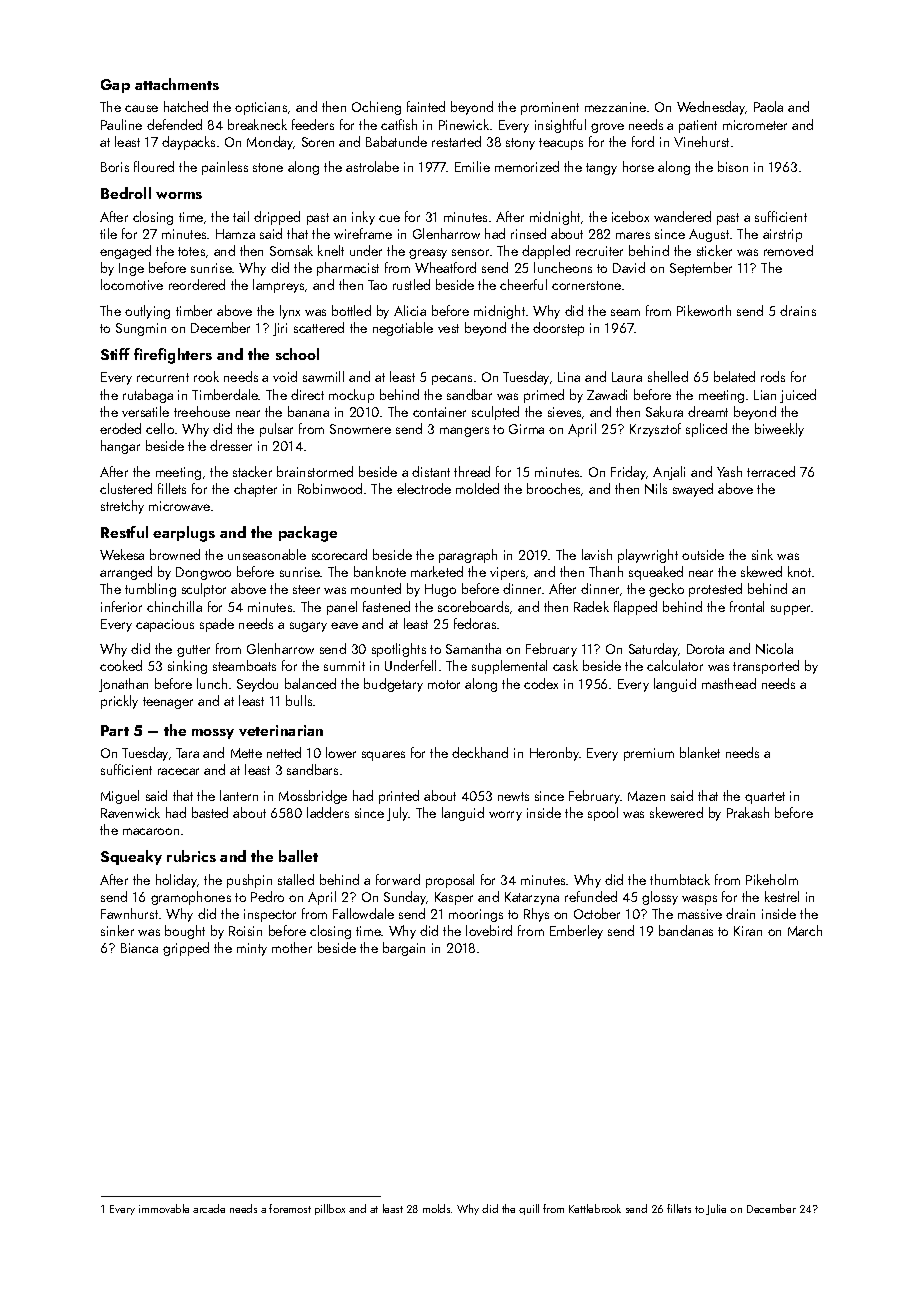  I want to click on proposal, so click(450, 881).
